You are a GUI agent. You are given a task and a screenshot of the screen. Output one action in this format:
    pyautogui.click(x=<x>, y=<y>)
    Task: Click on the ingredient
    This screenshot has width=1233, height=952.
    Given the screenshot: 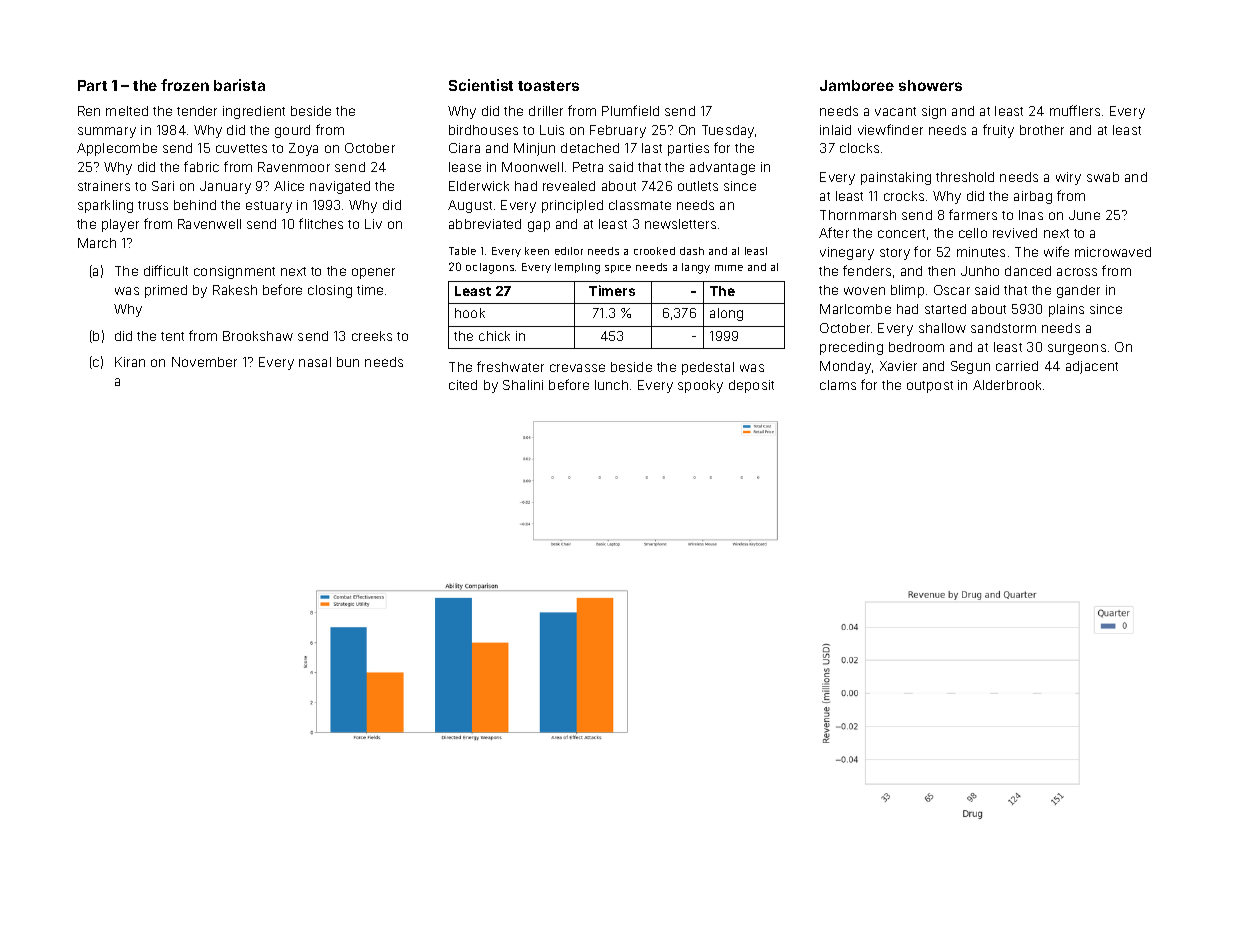 What is the action you would take?
    pyautogui.click(x=254, y=112)
